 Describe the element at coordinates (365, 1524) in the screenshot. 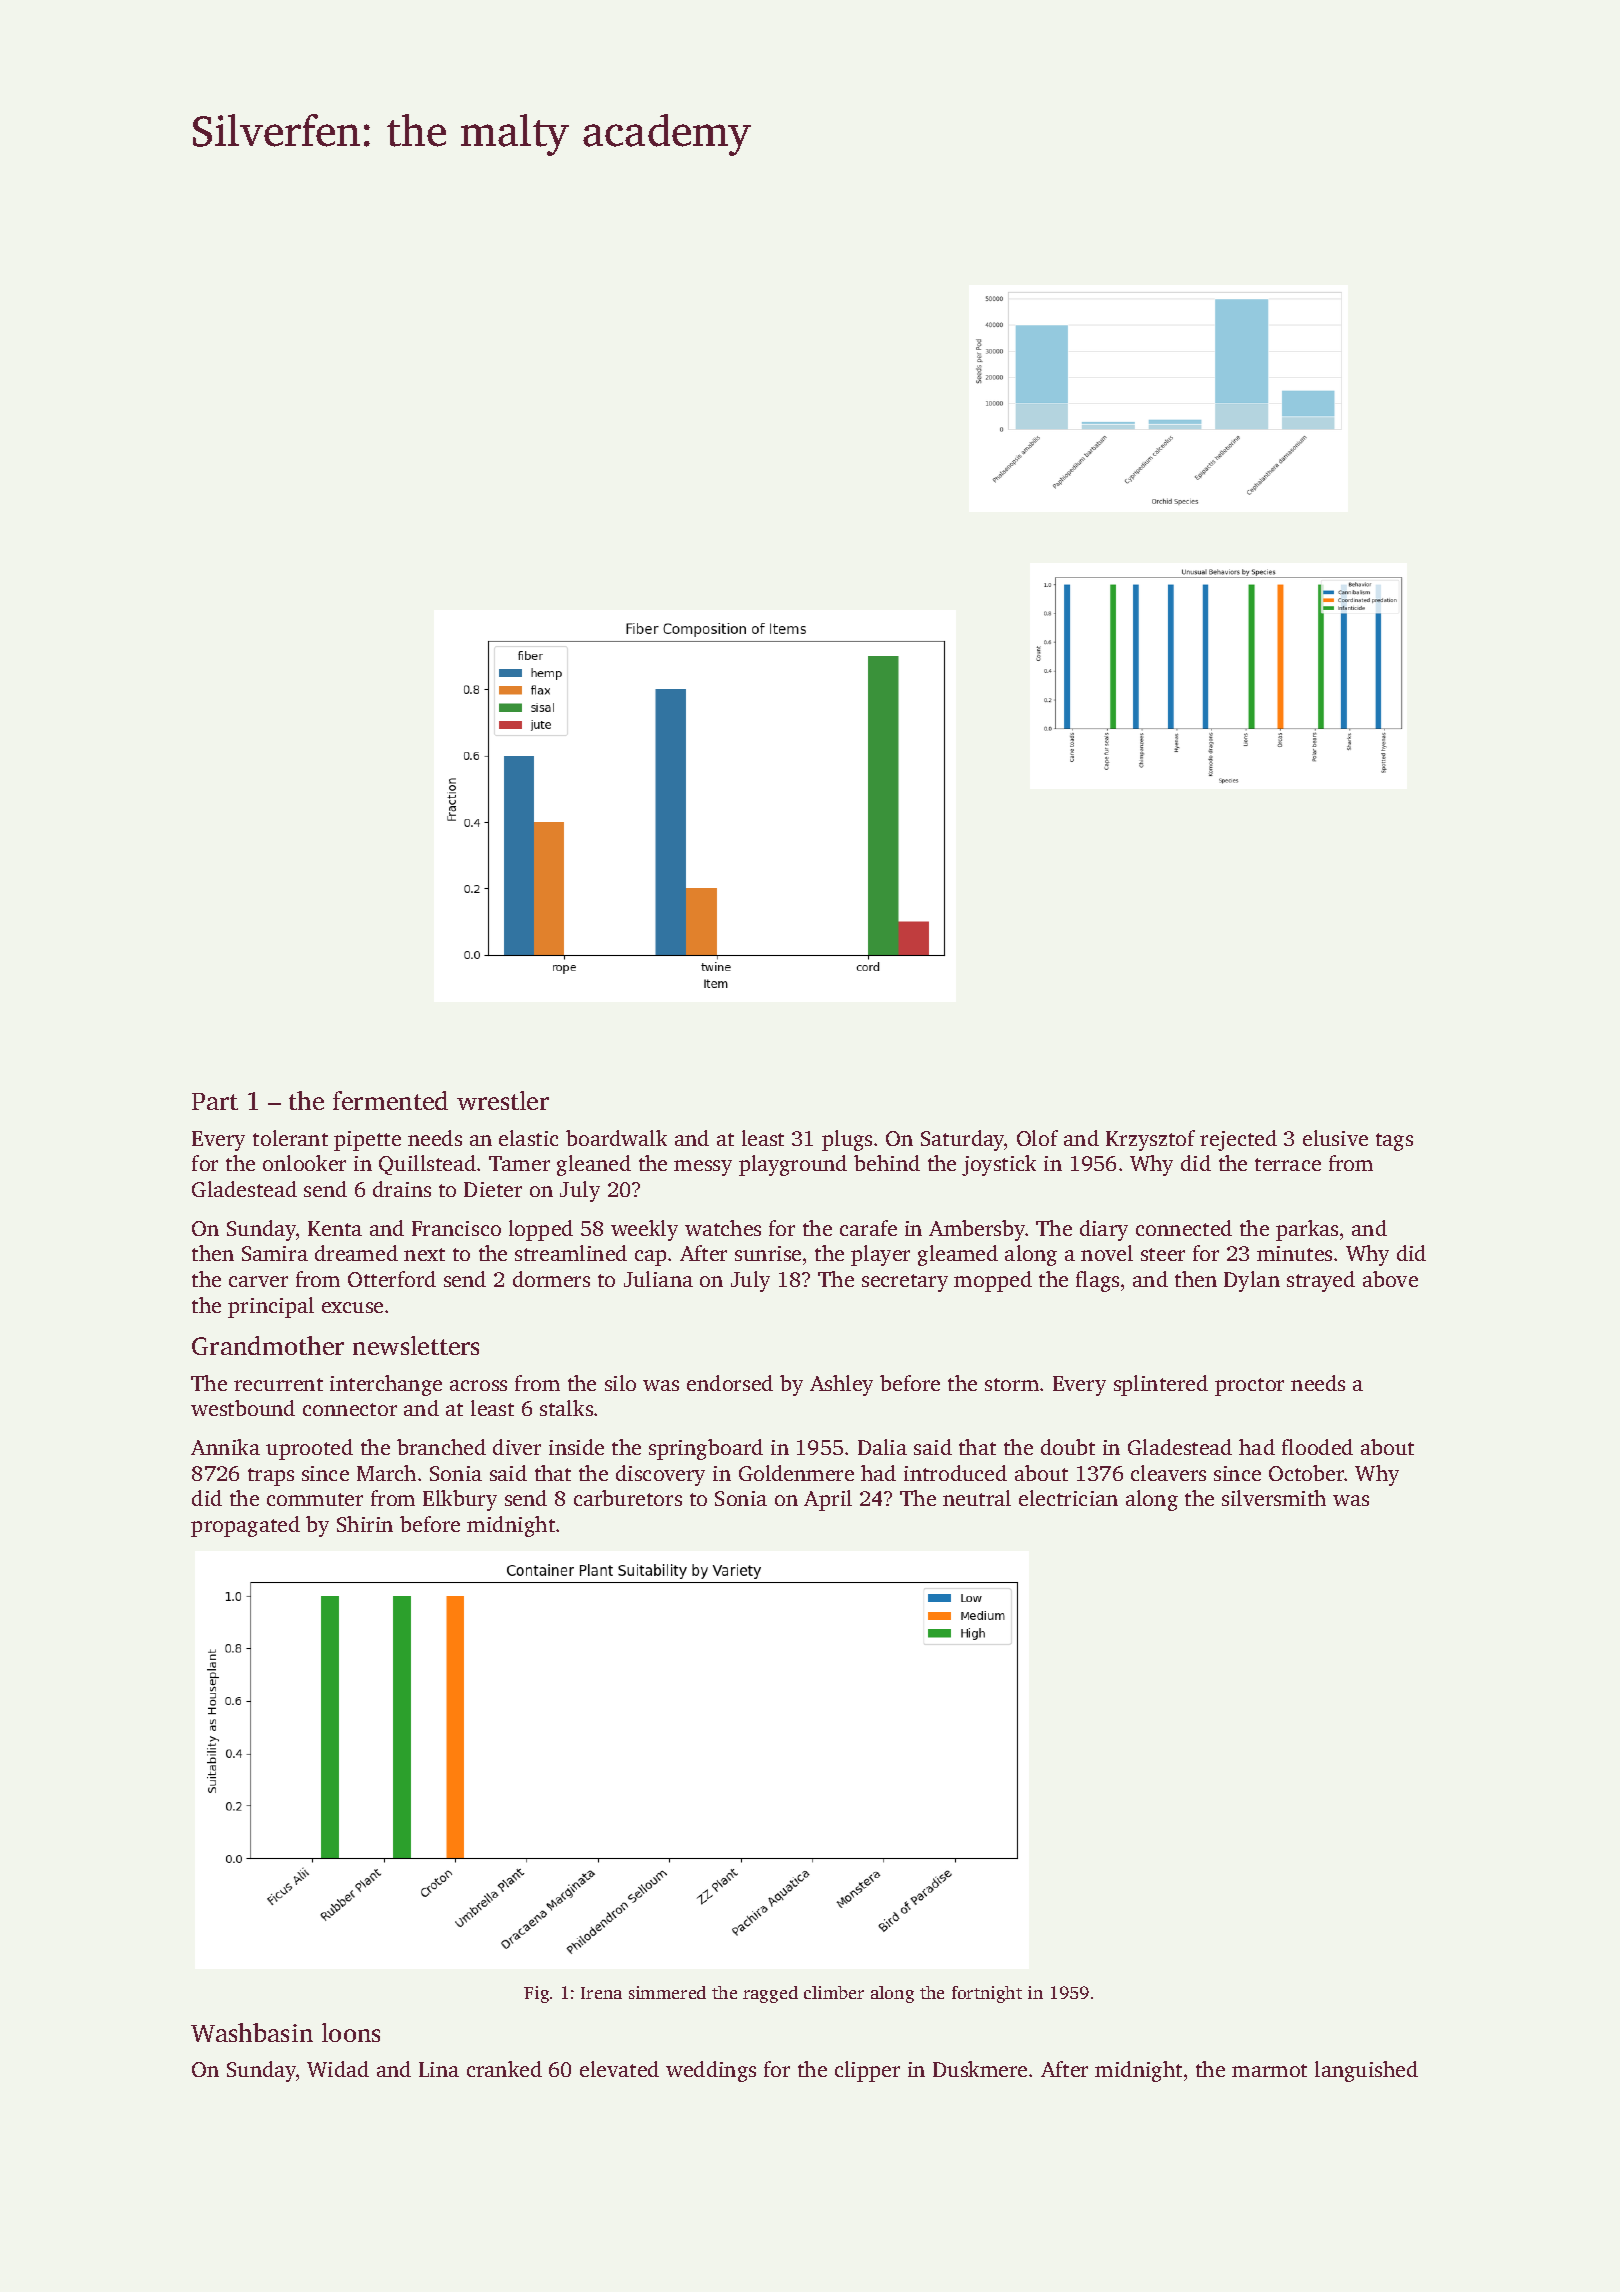

I see `Shirin` at that location.
